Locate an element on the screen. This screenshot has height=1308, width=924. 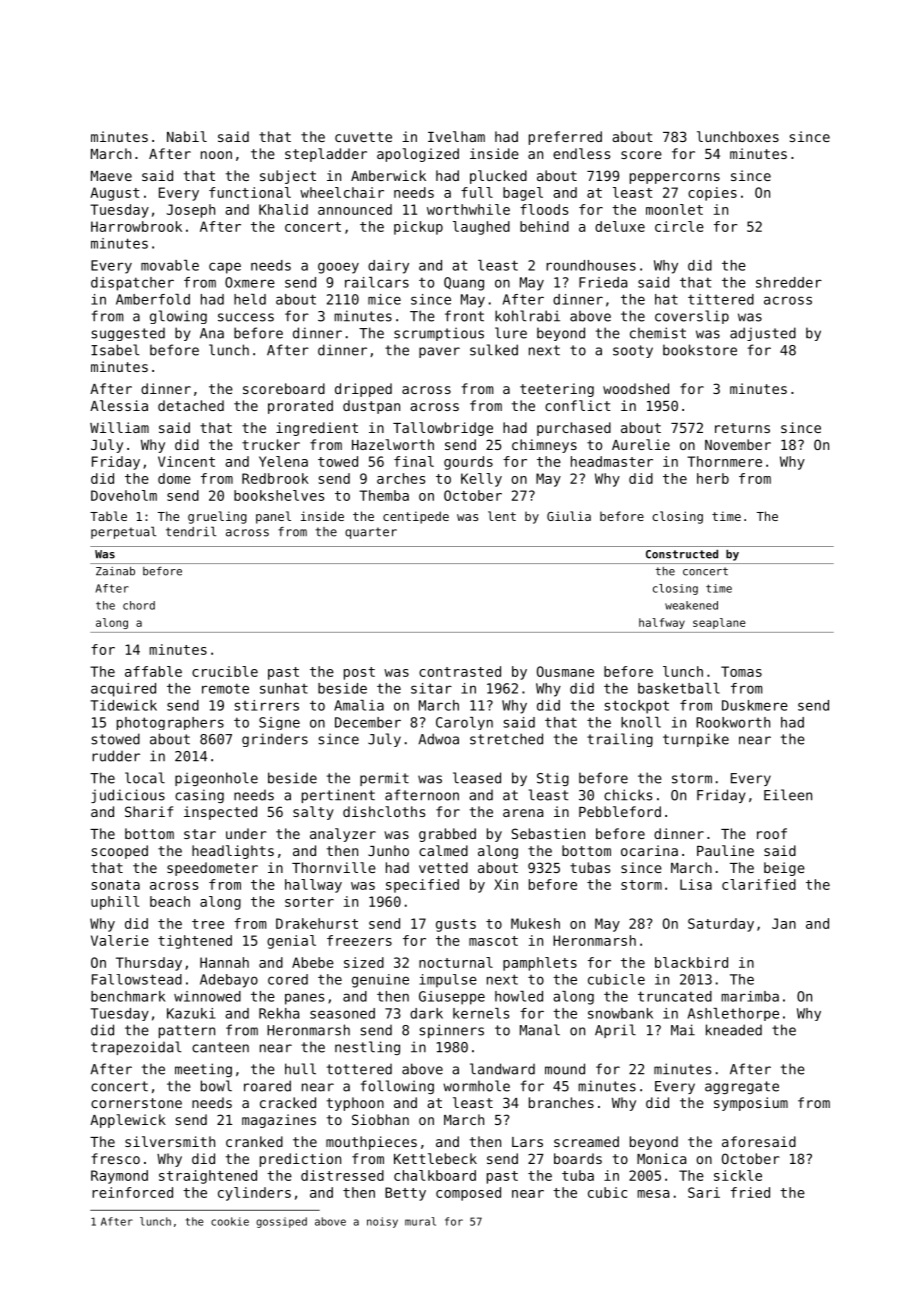
fresco is located at coordinates (115, 1158).
